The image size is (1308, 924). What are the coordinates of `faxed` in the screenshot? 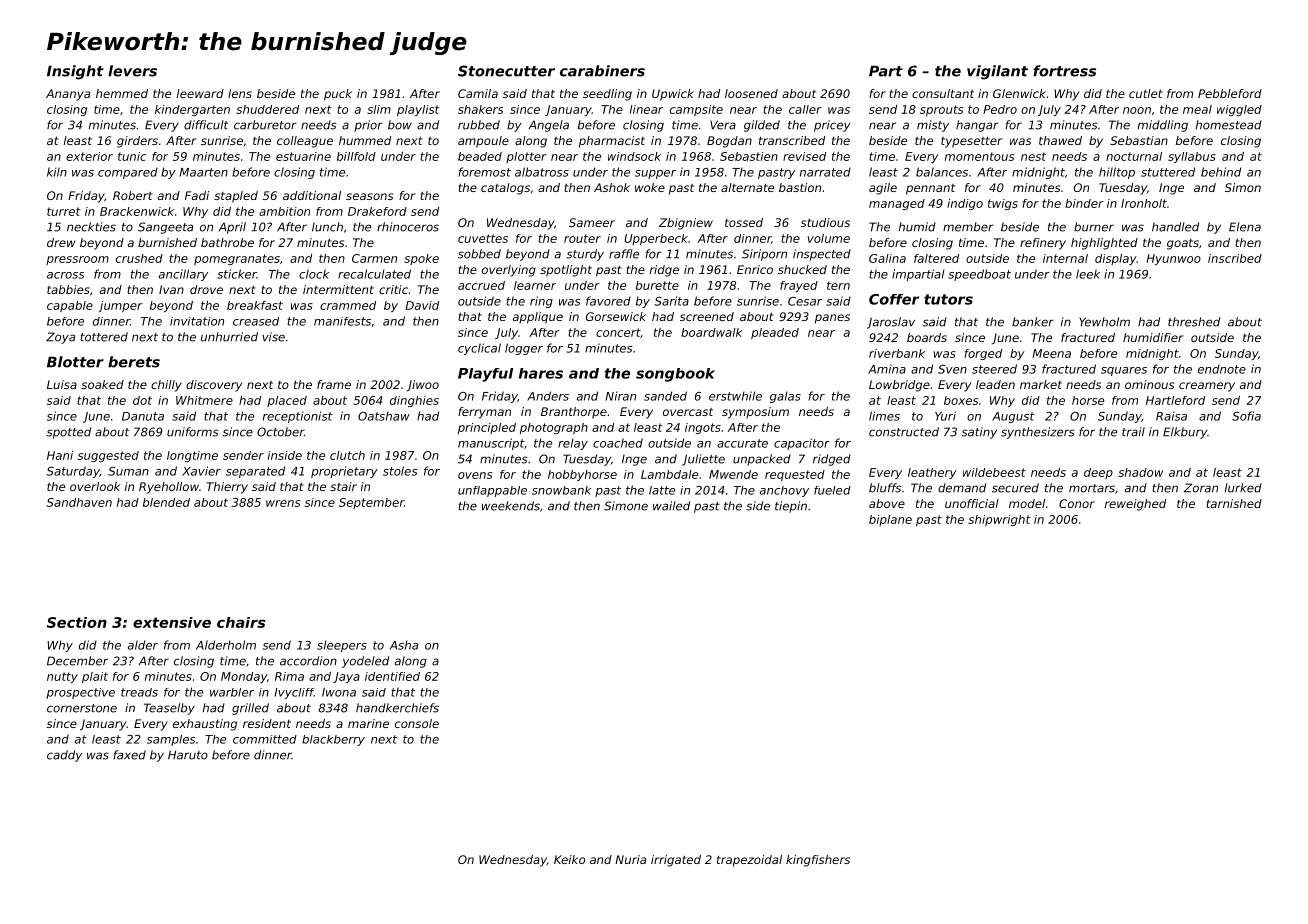 It's located at (129, 755).
